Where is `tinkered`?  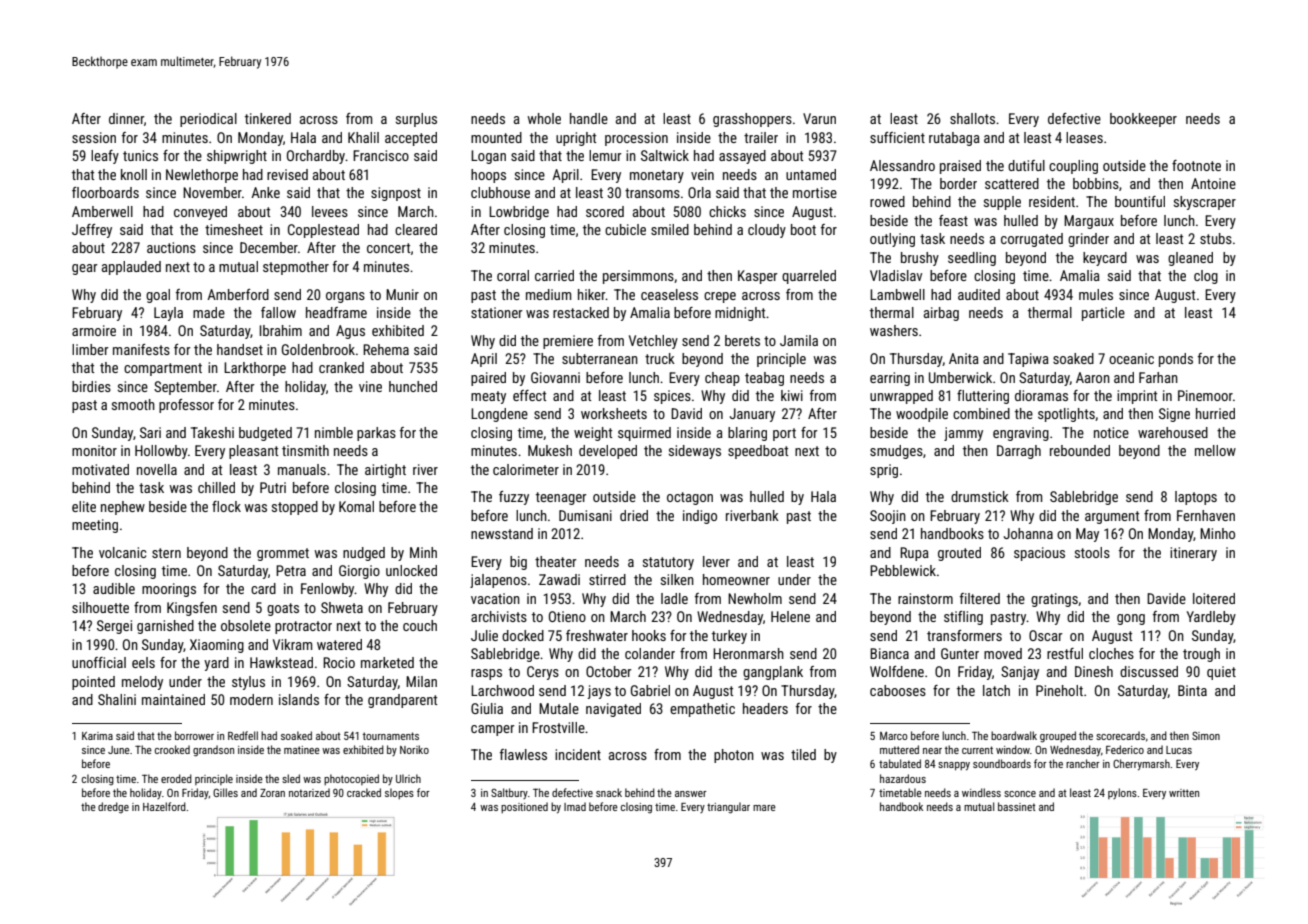
tinkered is located at coordinates (268, 118).
